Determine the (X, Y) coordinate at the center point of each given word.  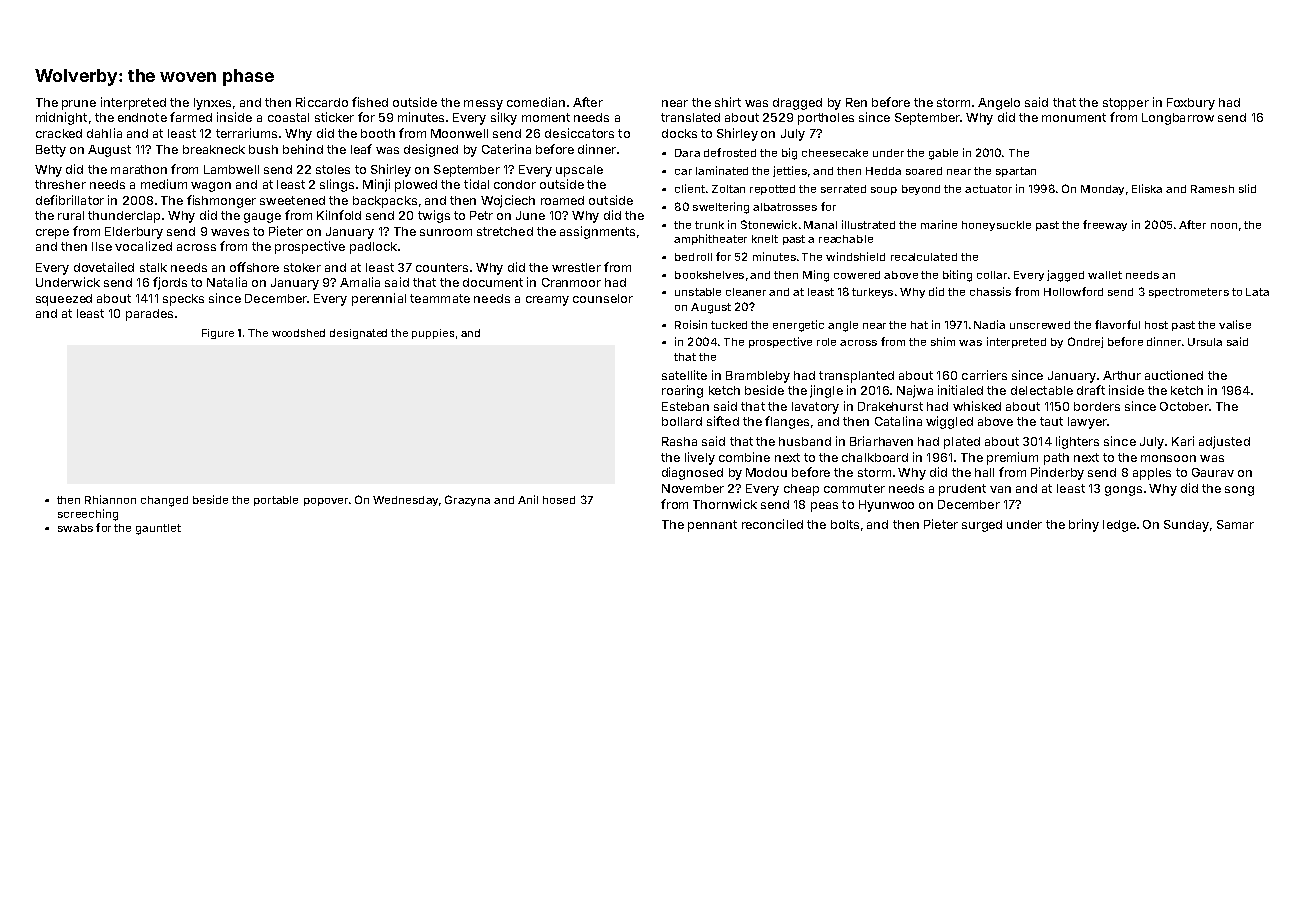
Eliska (1147, 188)
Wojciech (508, 201)
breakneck (214, 149)
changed (164, 501)
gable (943, 154)
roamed (562, 200)
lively (700, 458)
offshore (254, 267)
